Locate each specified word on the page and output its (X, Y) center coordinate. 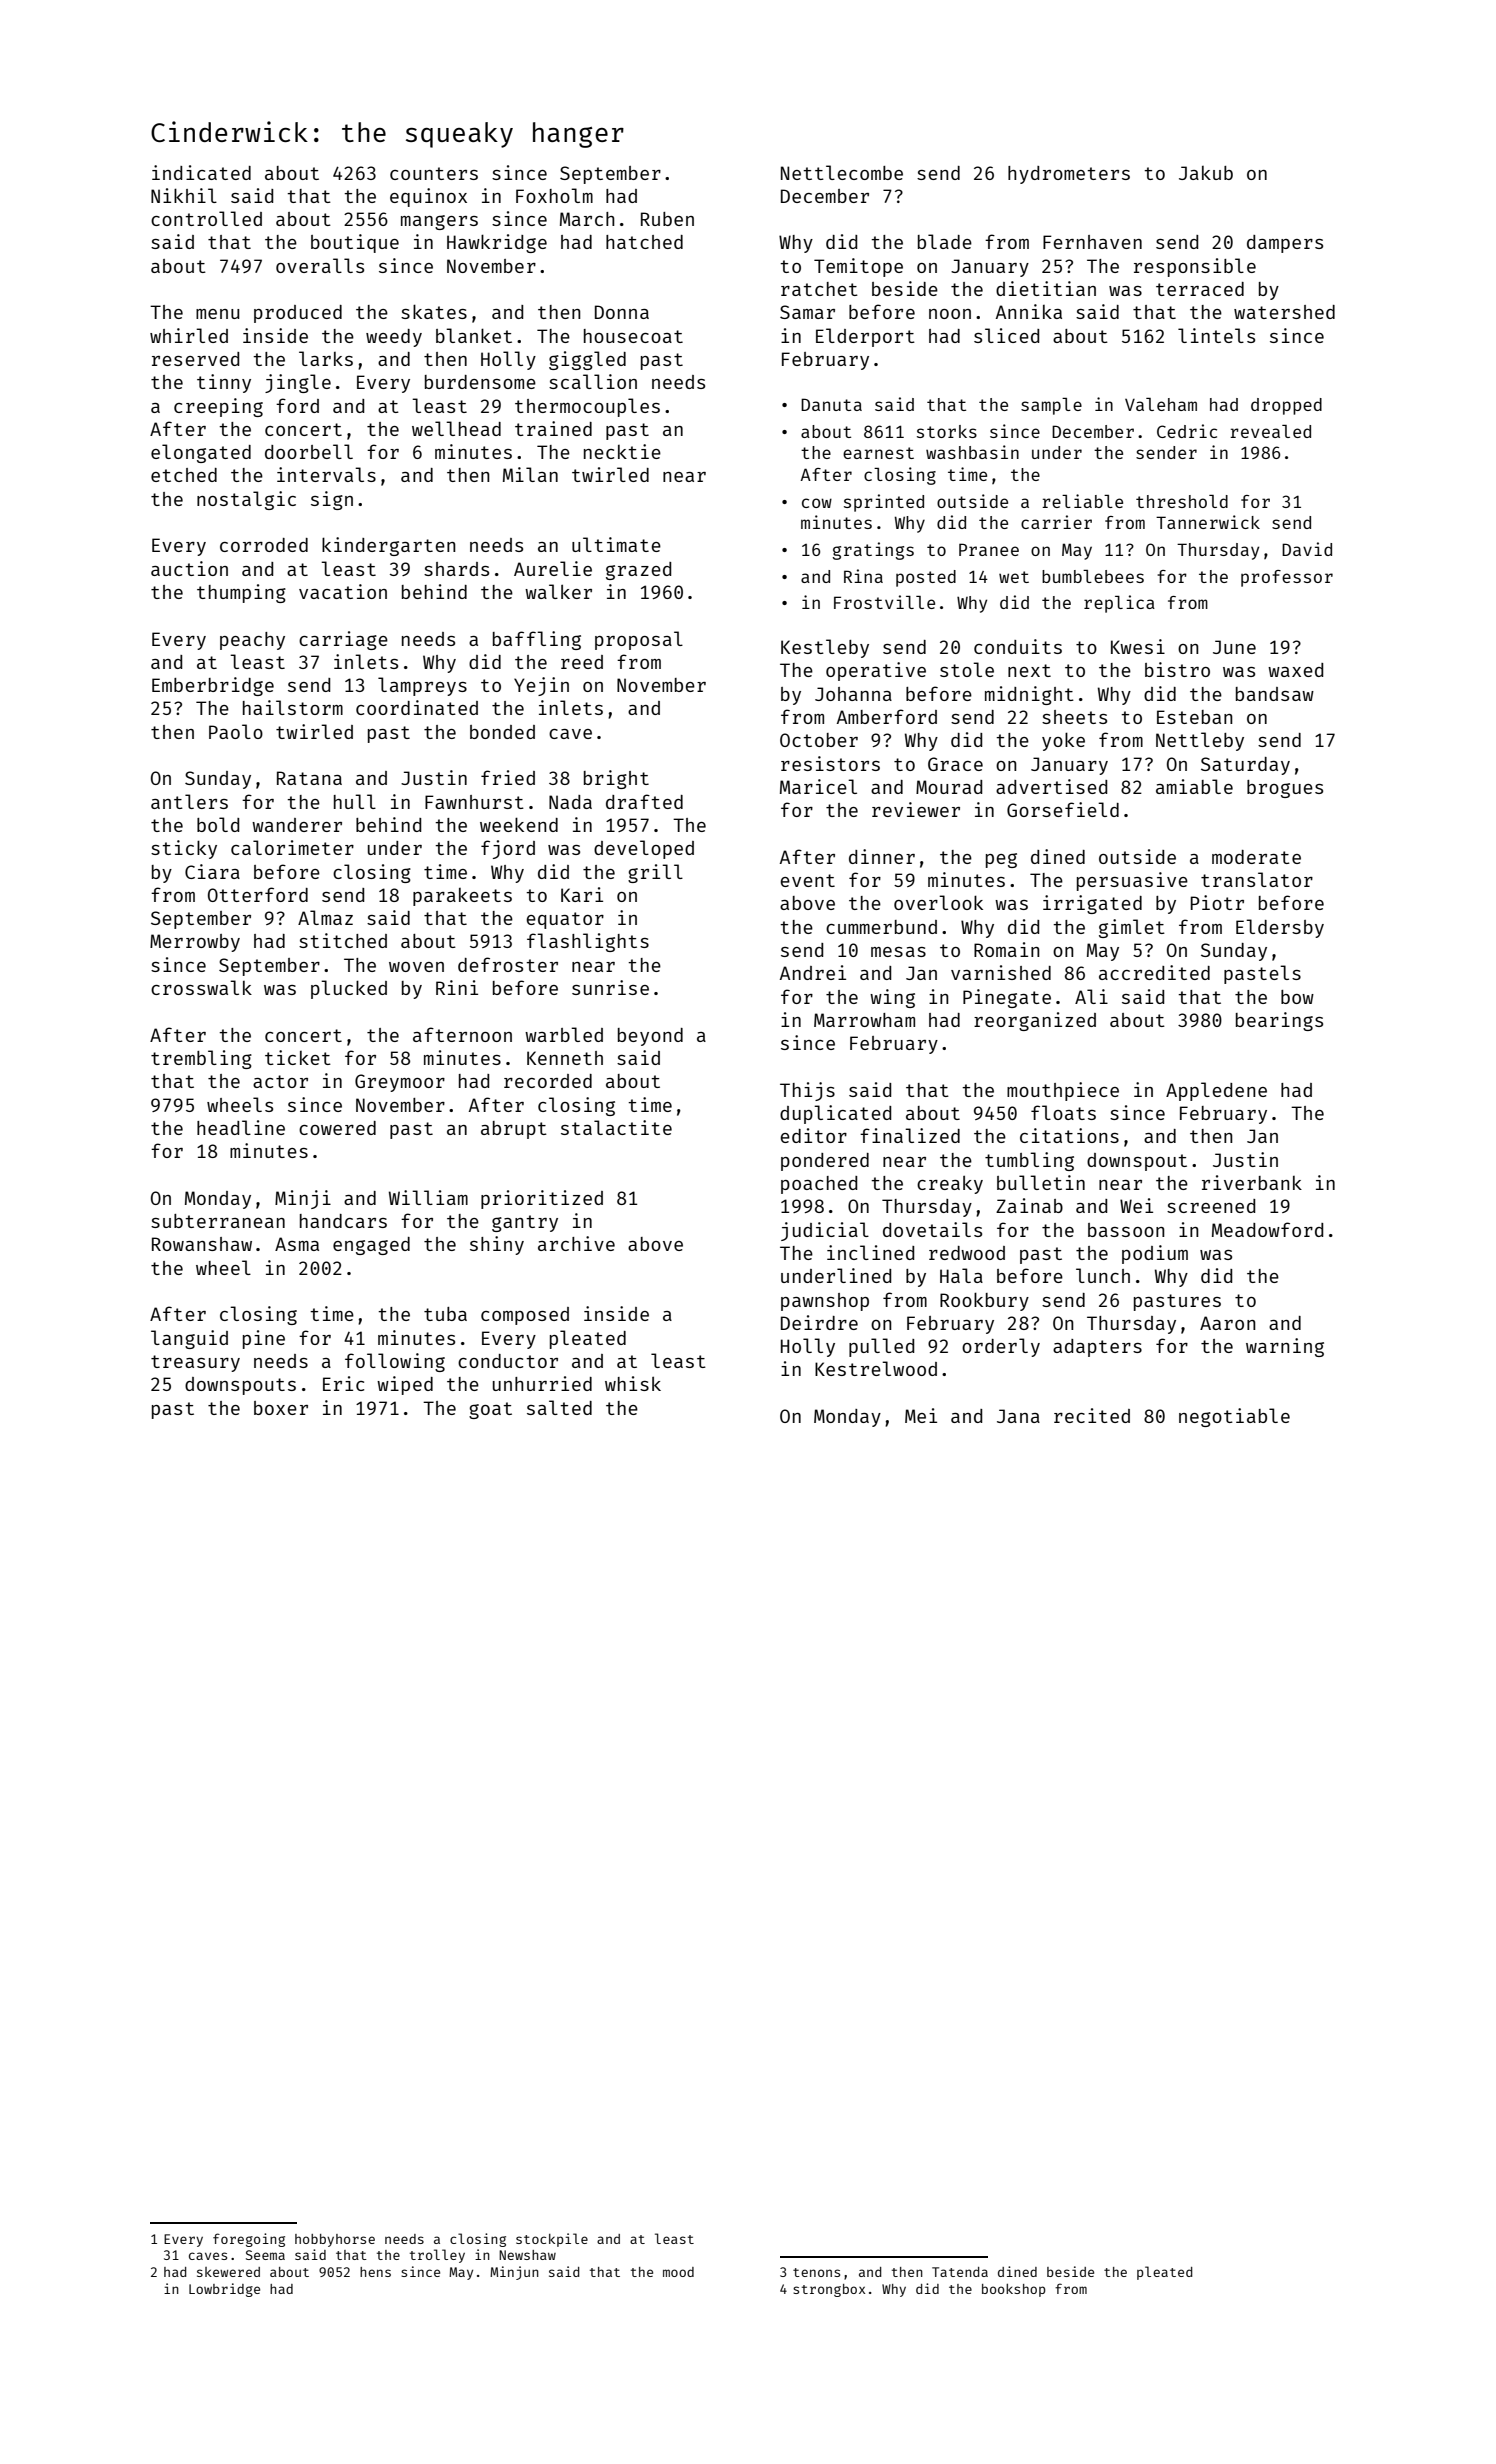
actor (280, 1081)
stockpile (552, 2240)
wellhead (456, 428)
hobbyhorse (335, 2240)
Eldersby (1280, 928)
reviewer (916, 809)
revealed (1270, 431)
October (819, 740)
